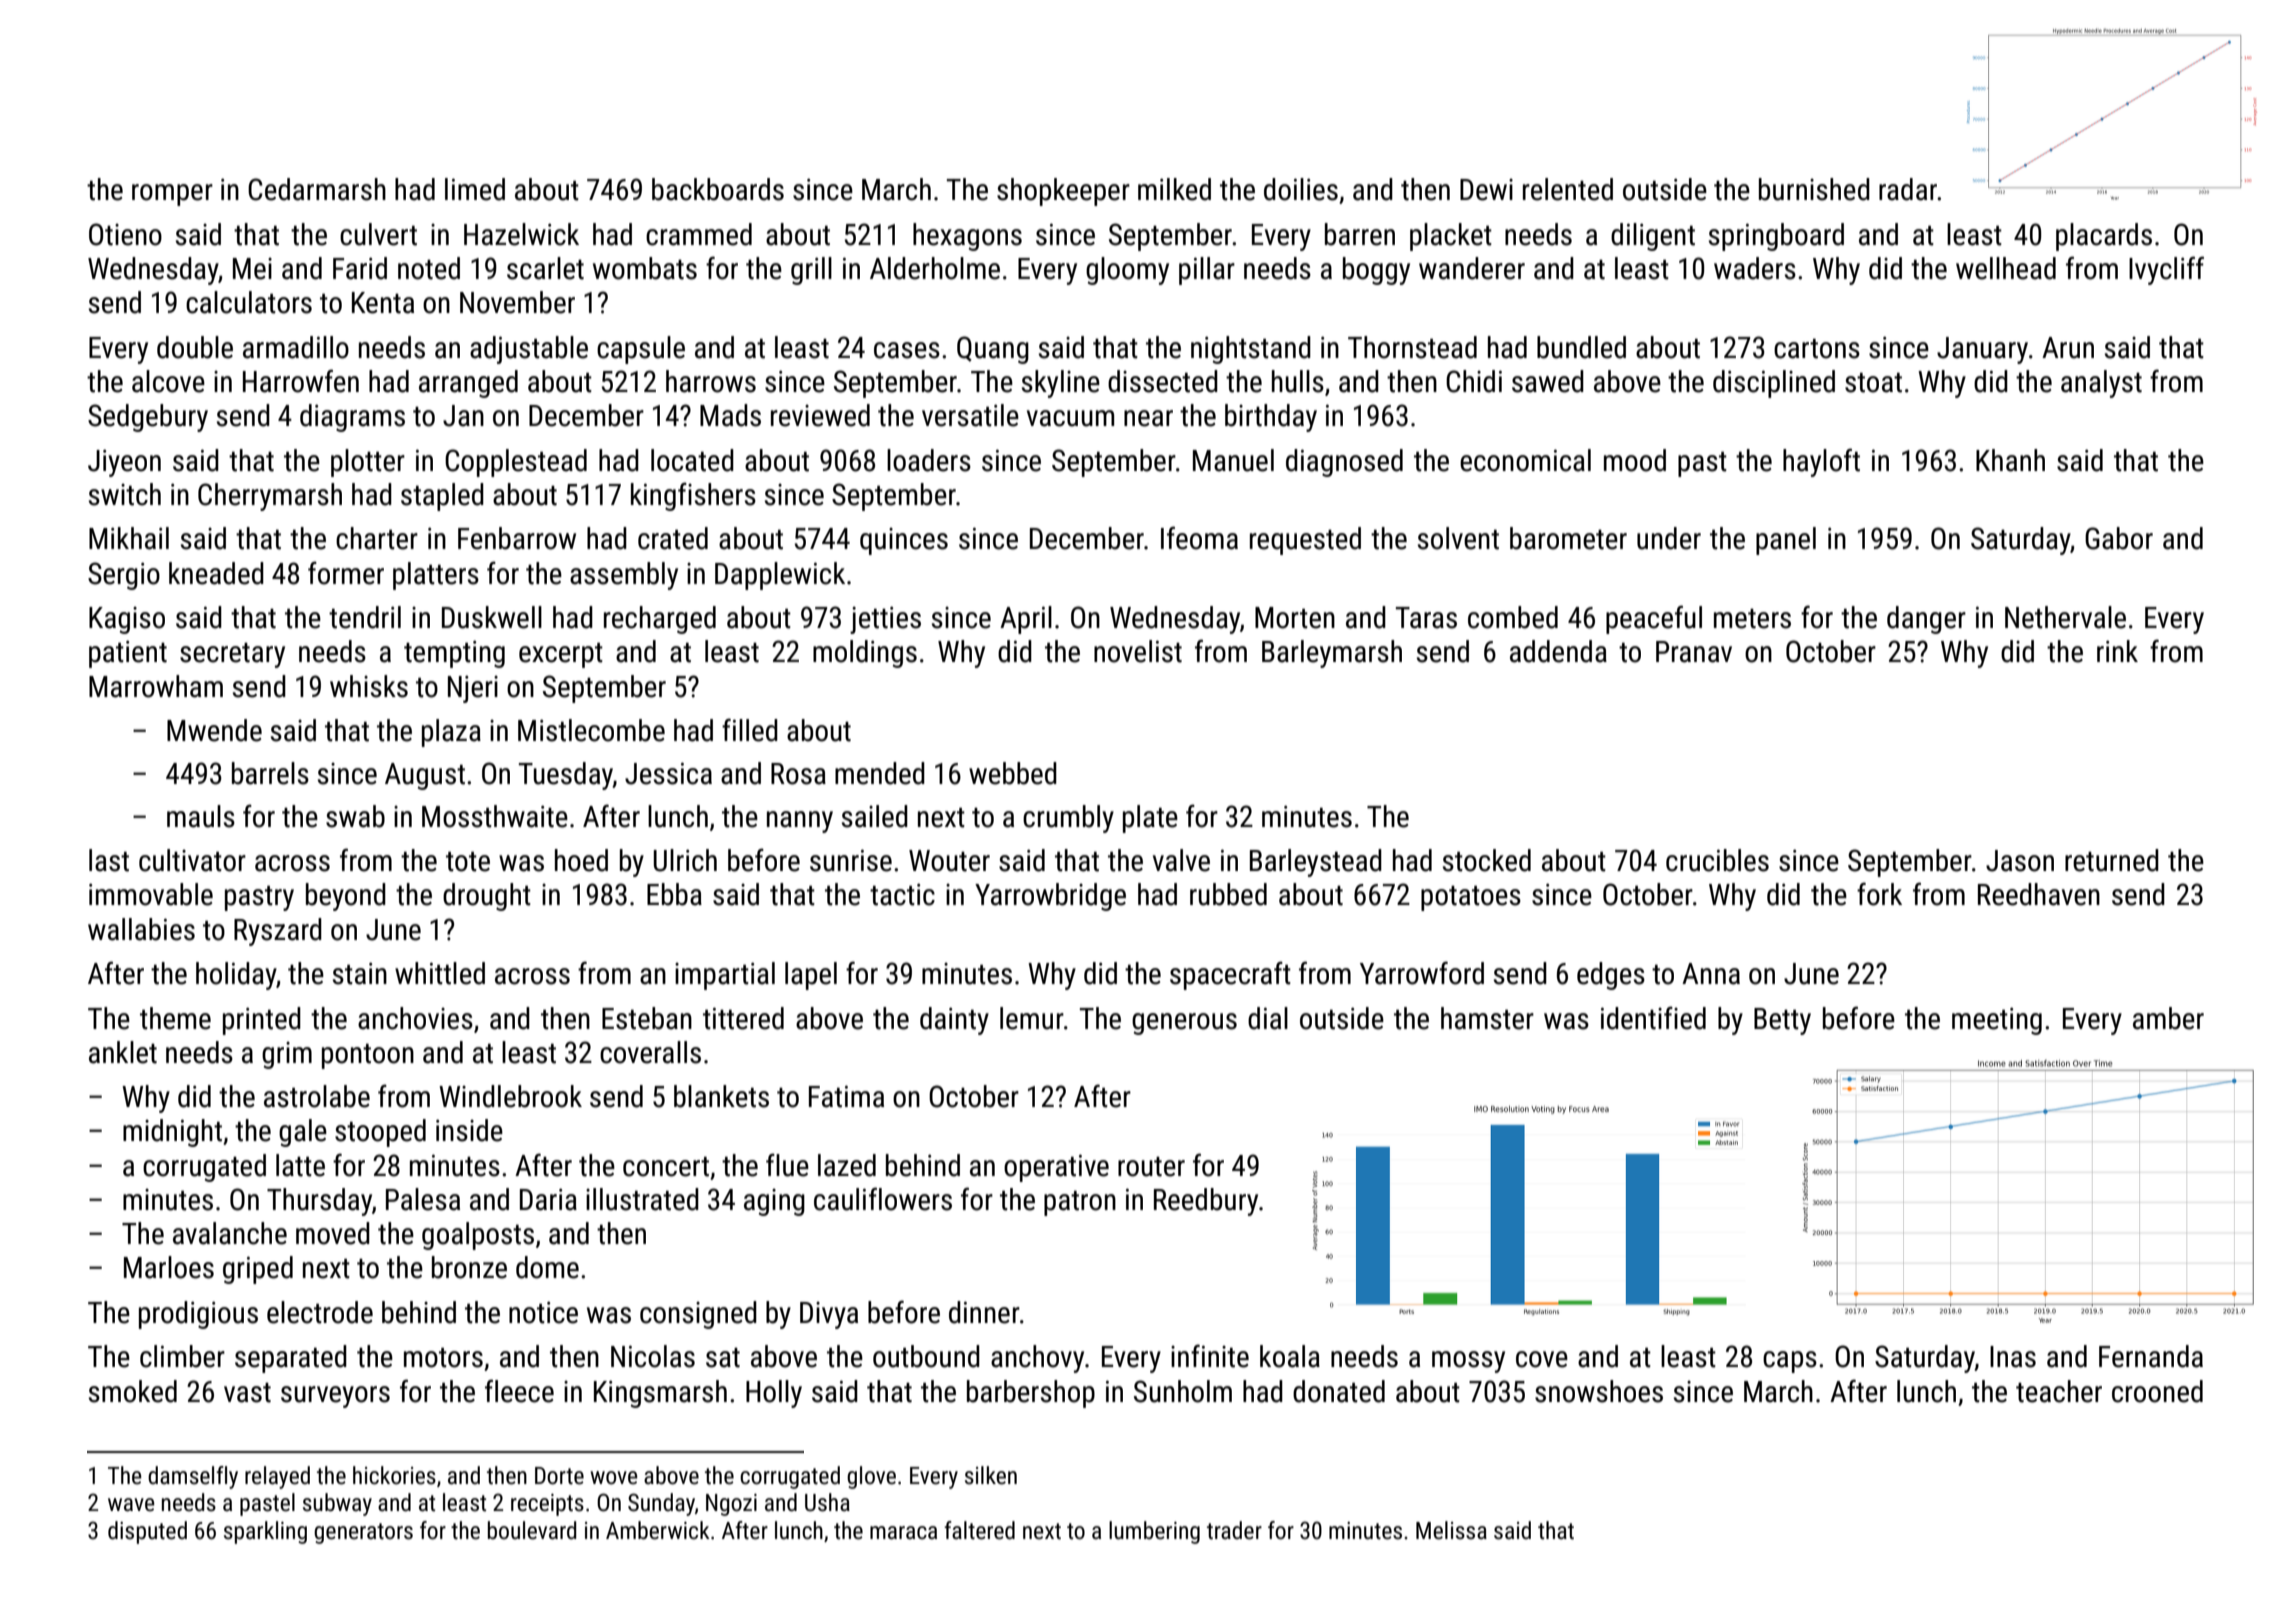  What do you see at coordinates (125, 234) in the image?
I see `Otieno` at bounding box center [125, 234].
